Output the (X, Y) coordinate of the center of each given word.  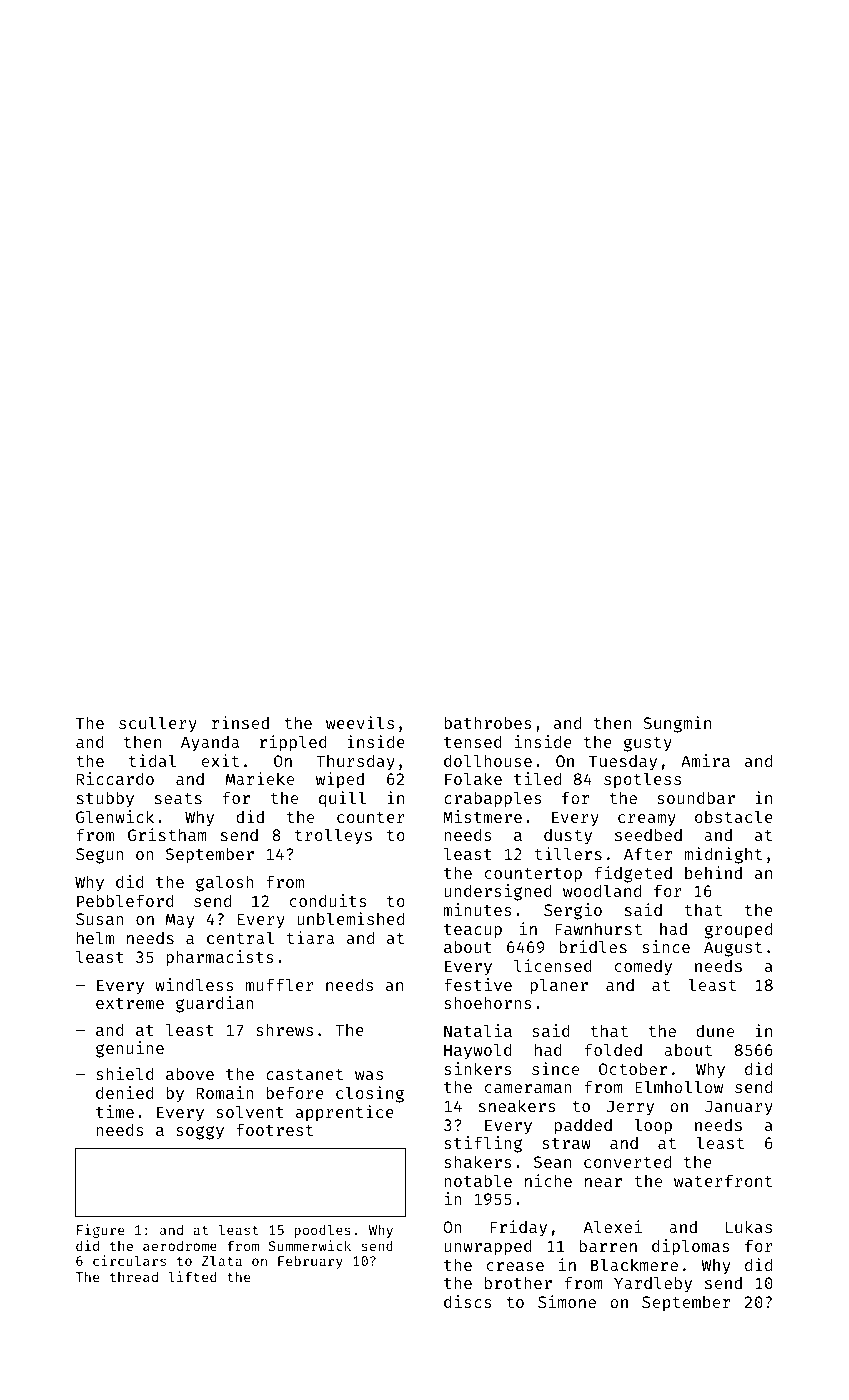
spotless (642, 780)
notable (478, 1180)
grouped (738, 930)
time (115, 1111)
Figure (100, 1231)
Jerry (630, 1108)
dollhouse (488, 760)
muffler (280, 984)
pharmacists (220, 958)
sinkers (478, 1068)
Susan (100, 919)
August (733, 949)
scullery (158, 724)
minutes (478, 909)
